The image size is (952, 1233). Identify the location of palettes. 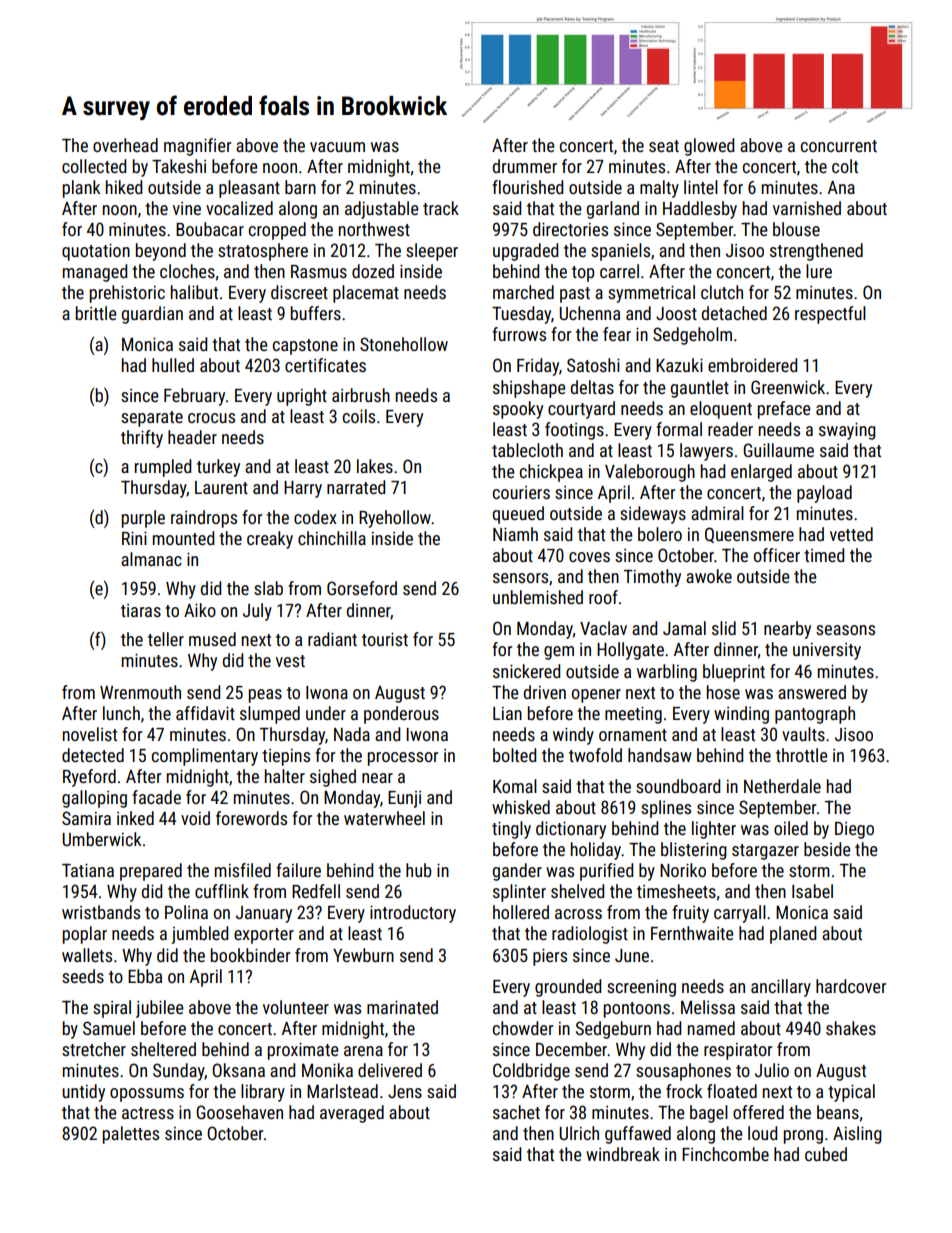
(131, 1135).
